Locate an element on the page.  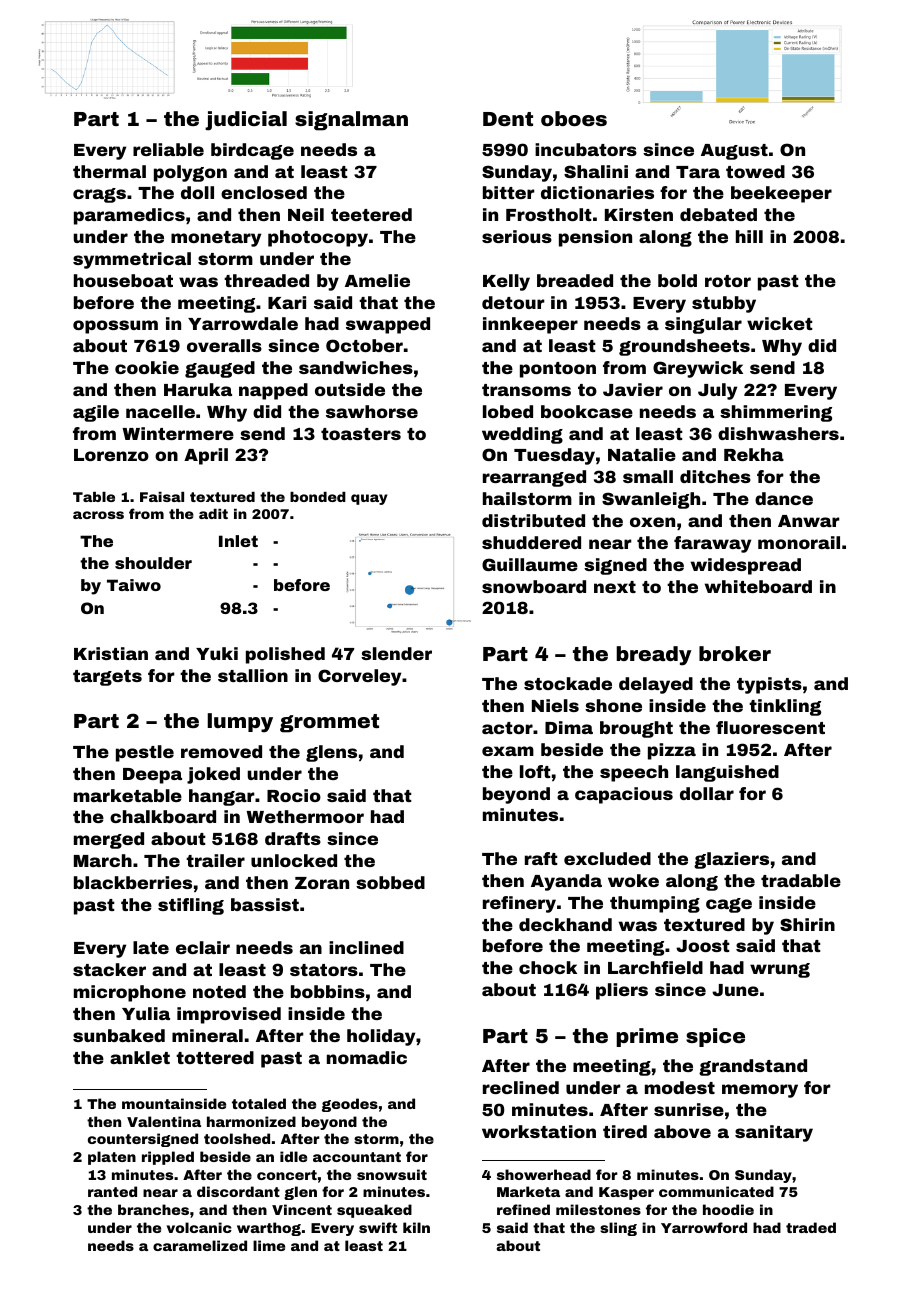
serious is located at coordinates (517, 236).
